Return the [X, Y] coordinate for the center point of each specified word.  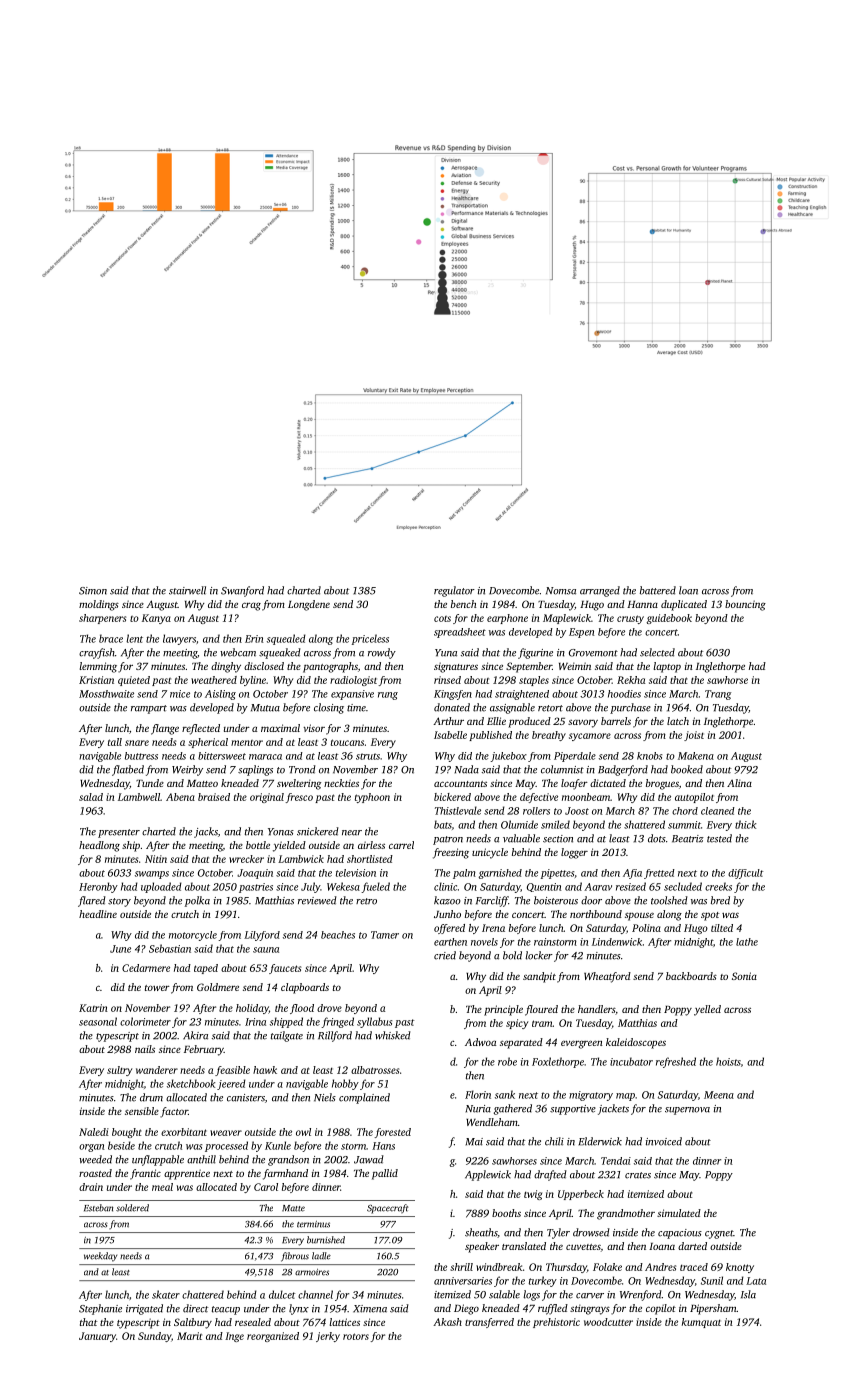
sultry [119, 1071]
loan [688, 590]
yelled [707, 1010]
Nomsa [561, 591]
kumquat [701, 1323]
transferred [489, 1323]
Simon [93, 591]
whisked [393, 1035]
